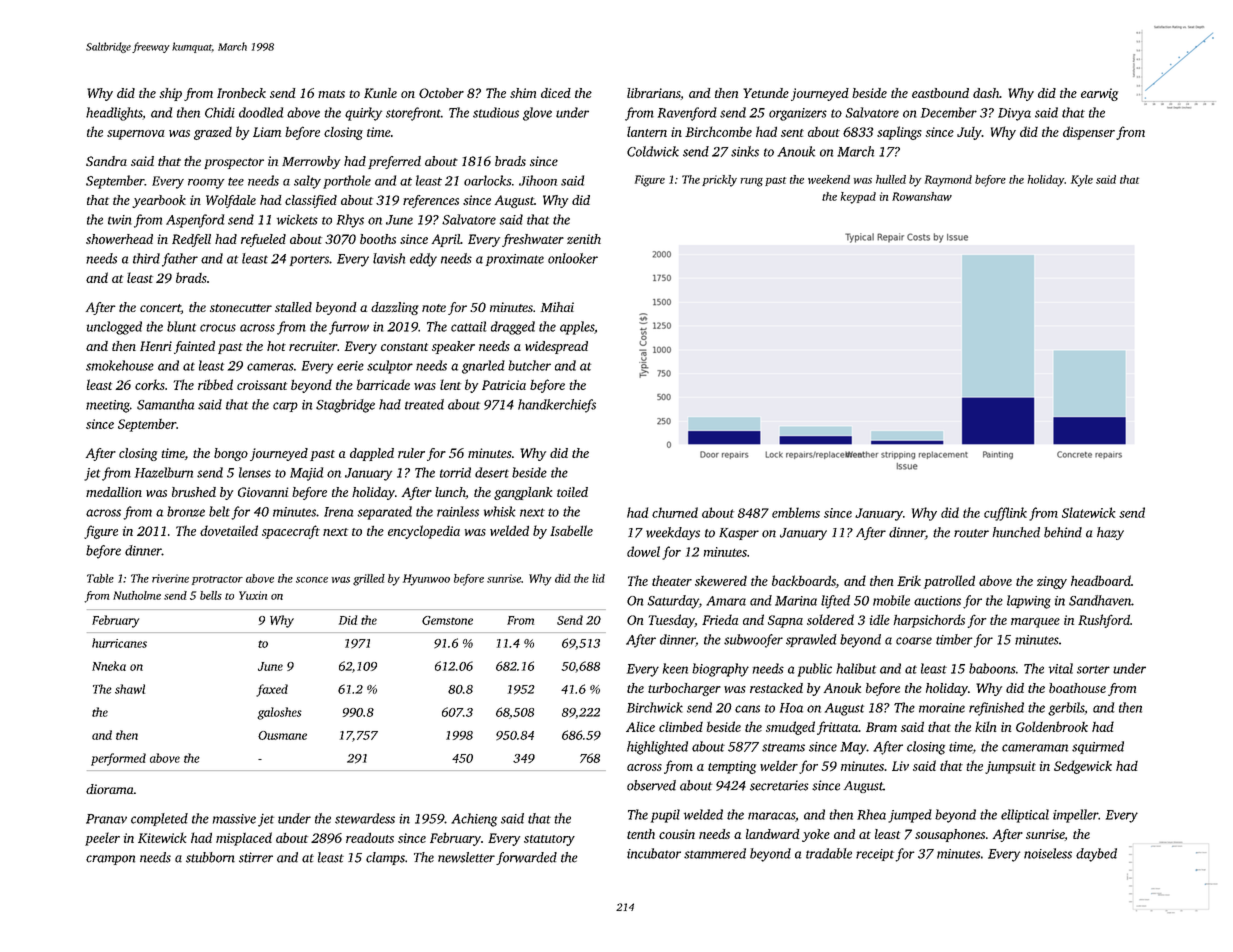 Image resolution: width=1233 pixels, height=952 pixels. Describe the element at coordinates (102, 839) in the screenshot. I see `peeler` at that location.
